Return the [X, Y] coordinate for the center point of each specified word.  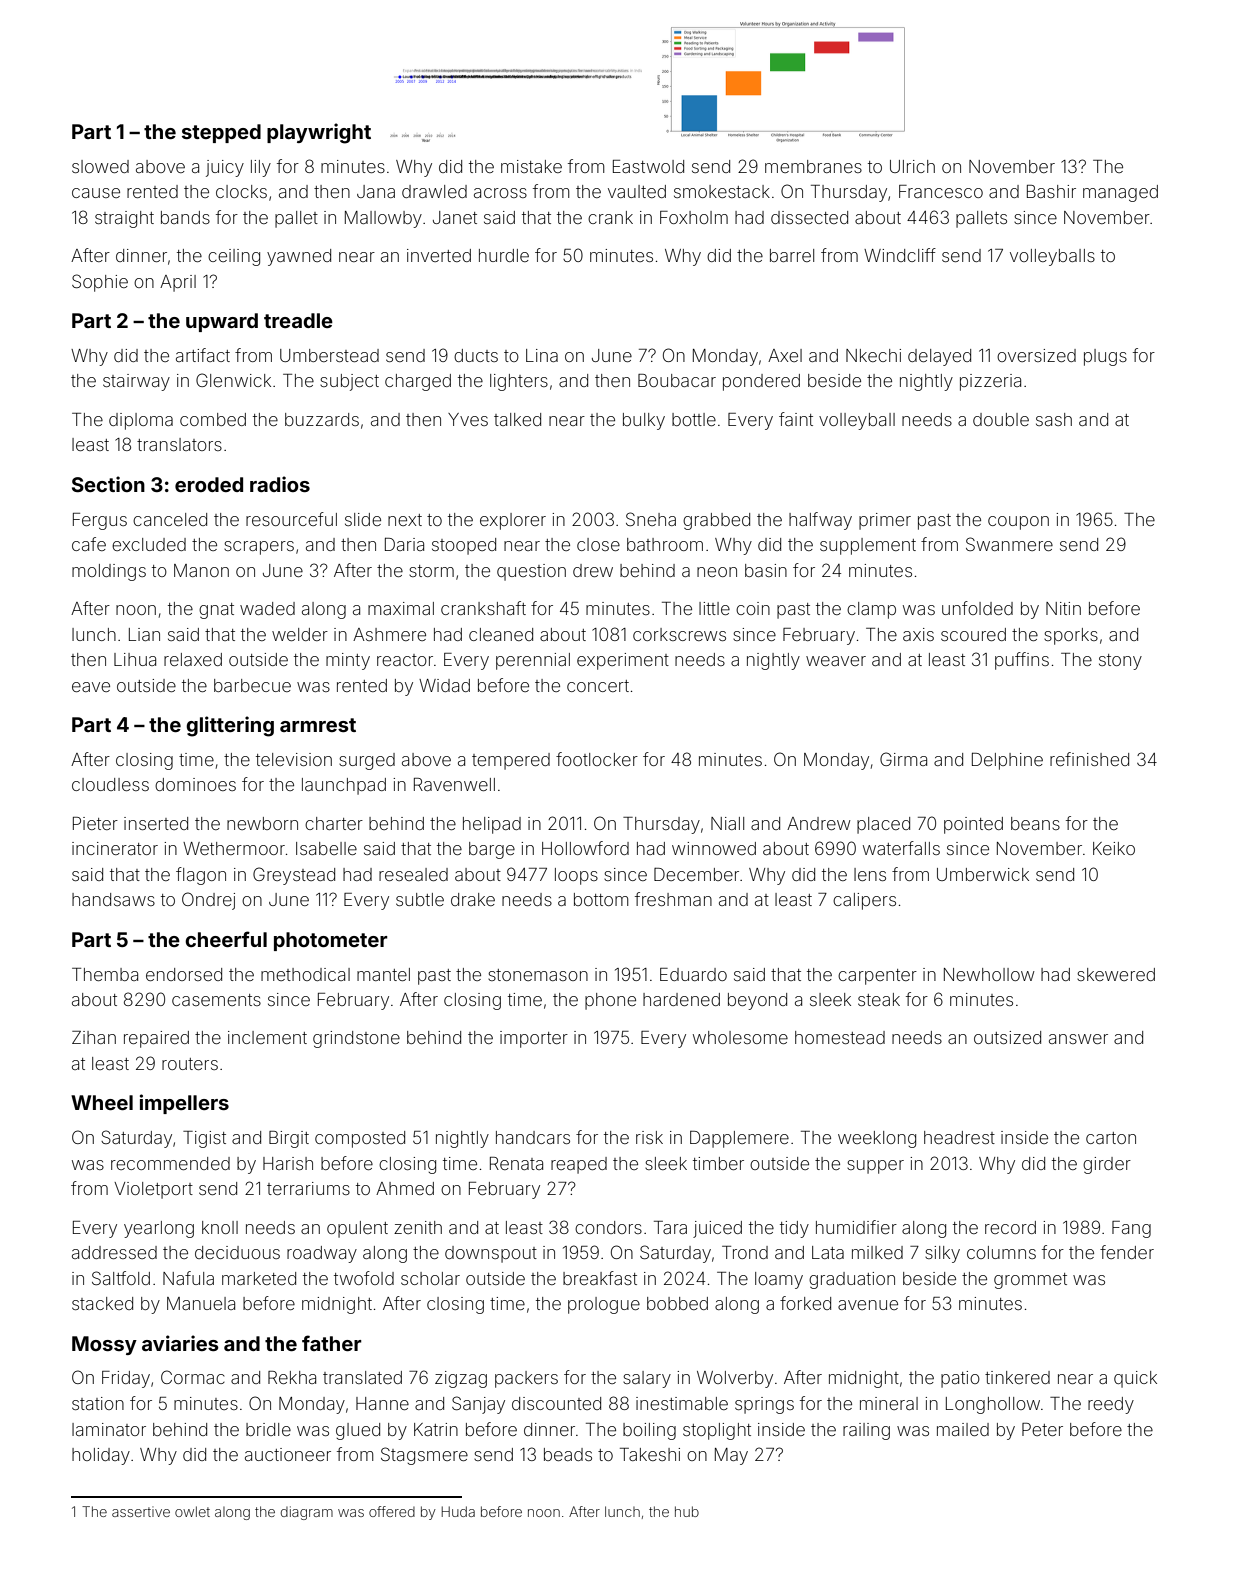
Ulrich [912, 166]
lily [261, 168]
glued [358, 1431]
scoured [973, 634]
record [1010, 1227]
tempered [511, 761]
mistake [531, 166]
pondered [761, 382]
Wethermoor [234, 848]
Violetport [153, 1190]
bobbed [677, 1303]
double [1001, 419]
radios [280, 484]
